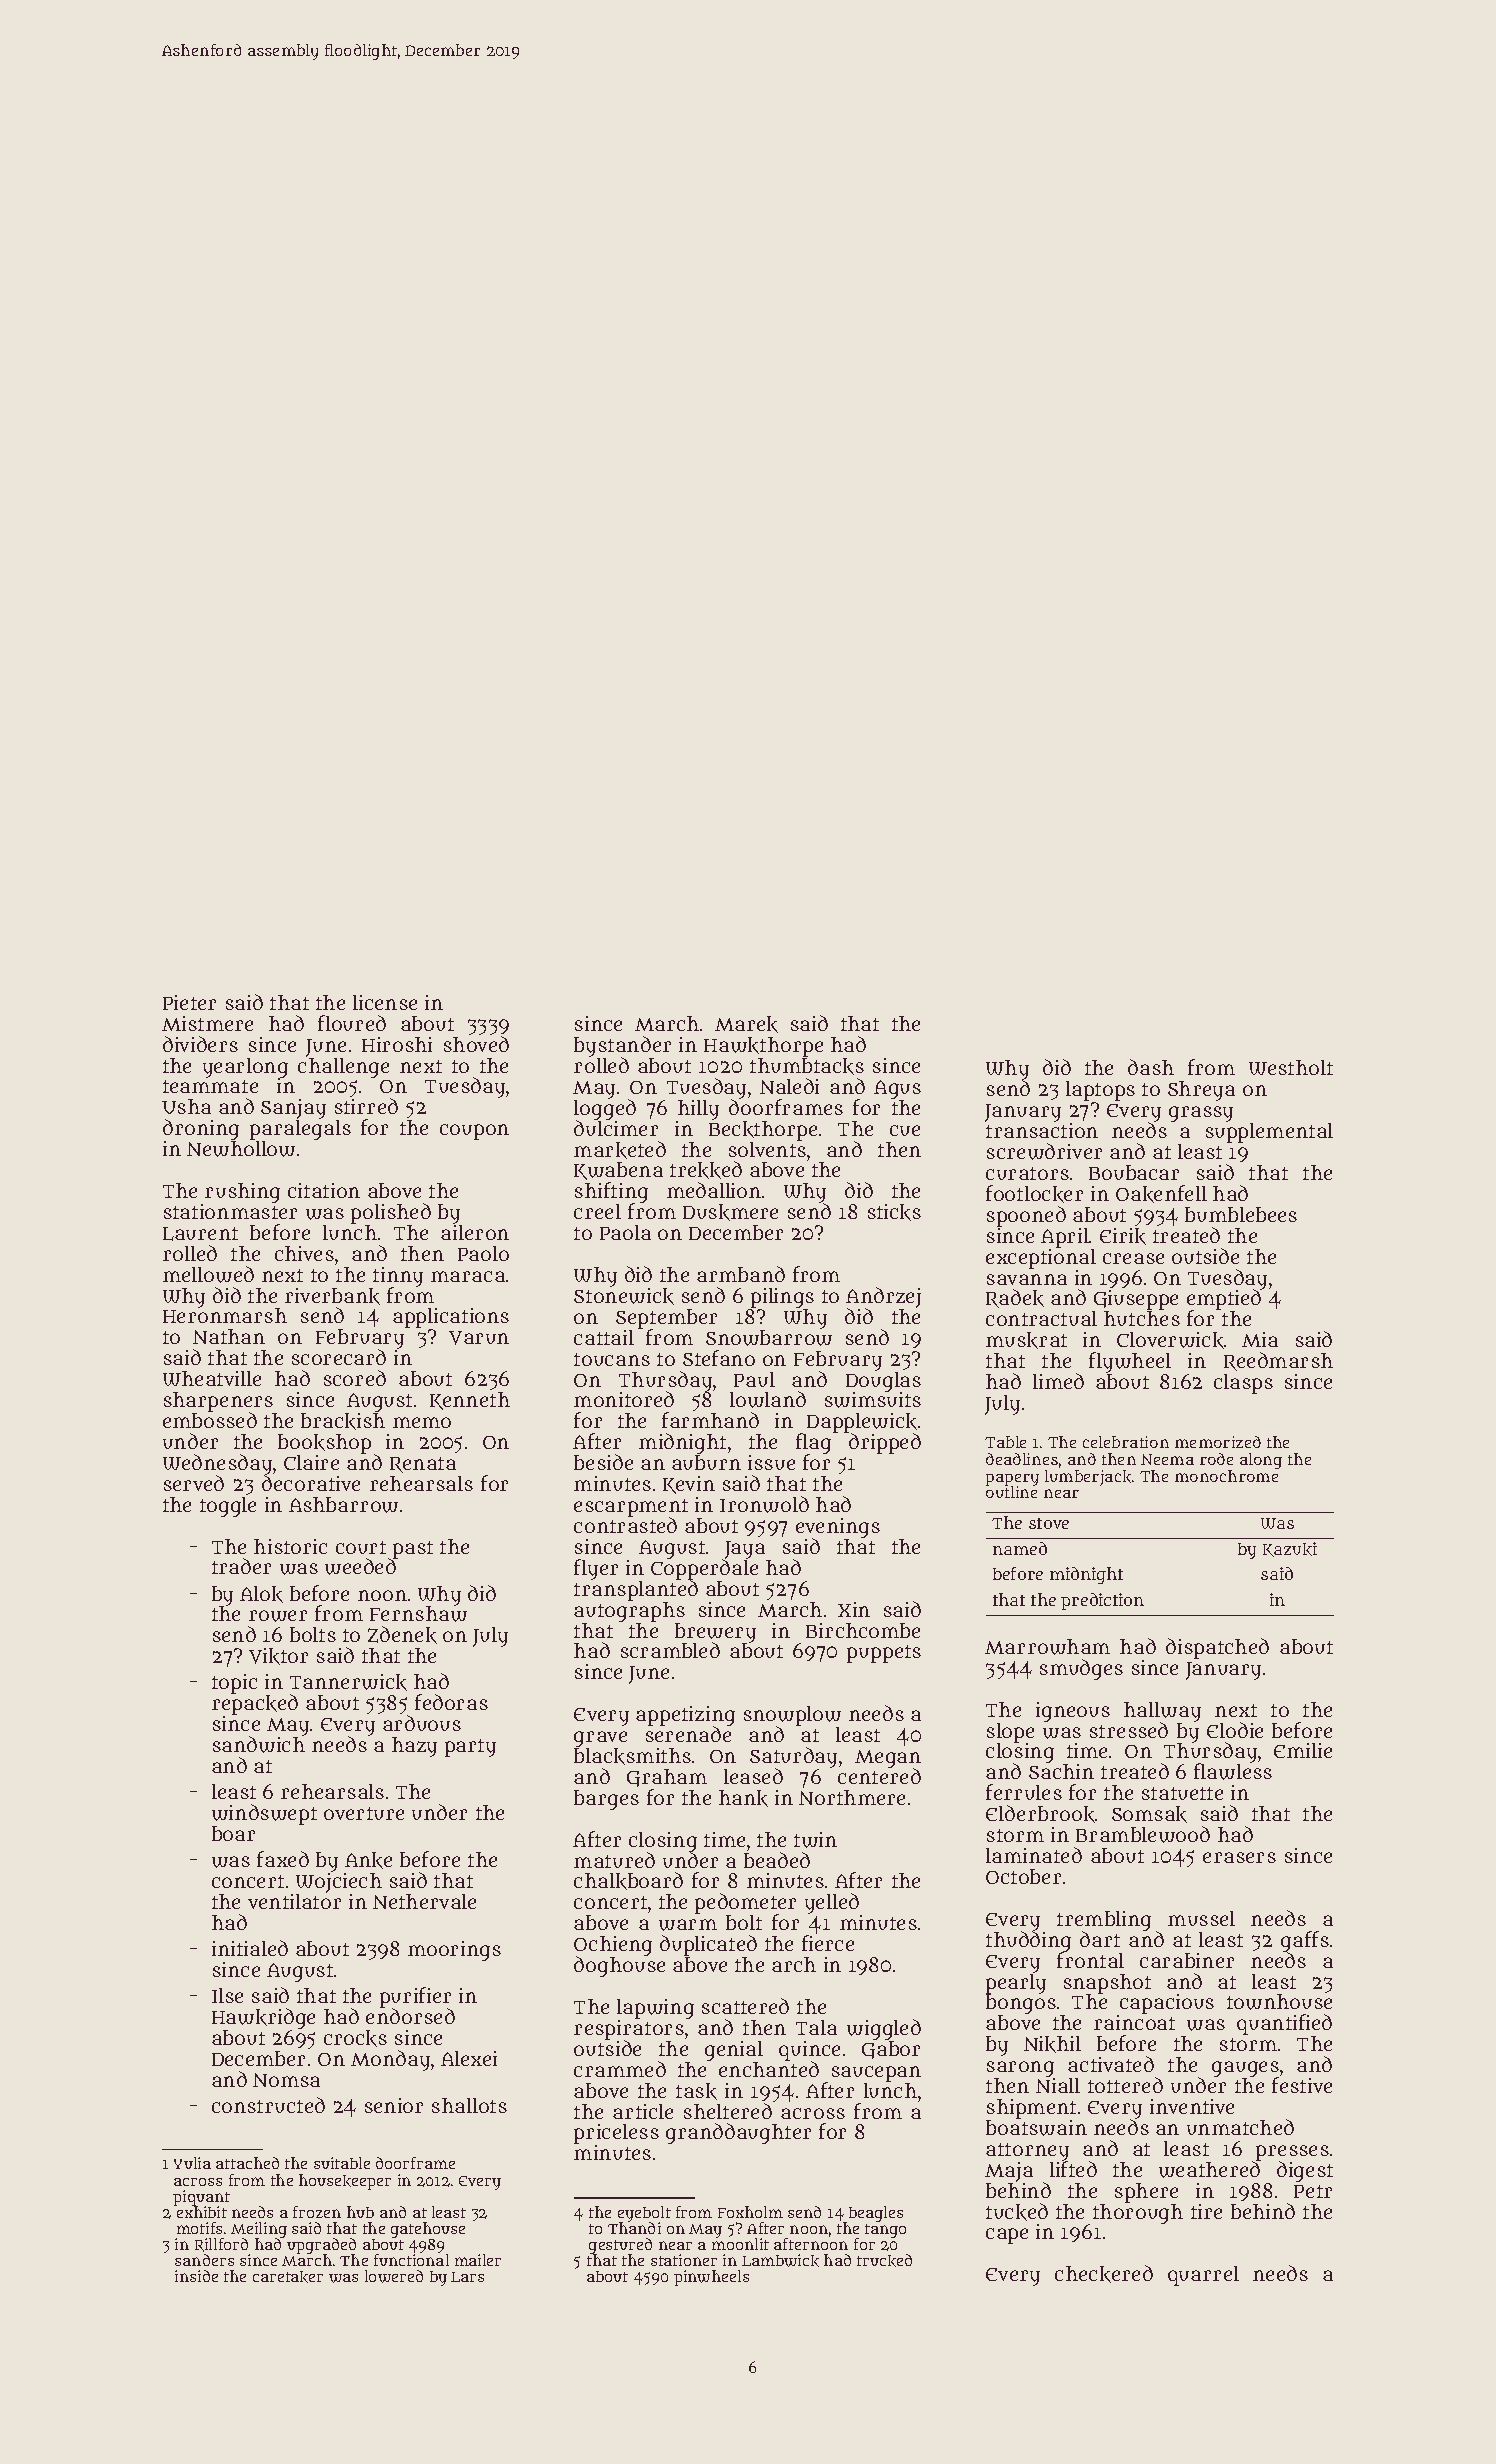 This image has height=2464, width=1496. I want to click on dripped, so click(885, 1444).
